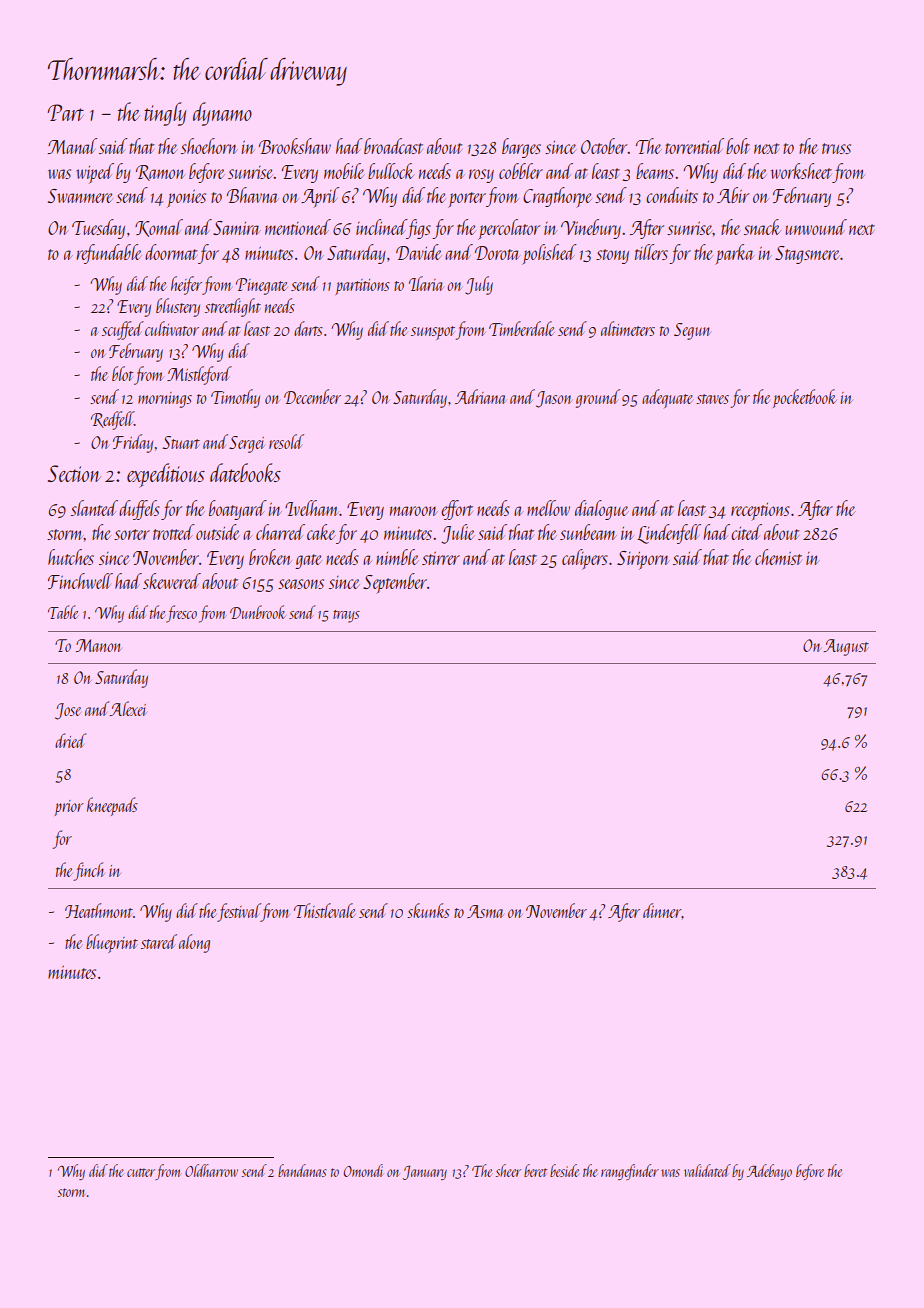 Image resolution: width=924 pixels, height=1308 pixels. Describe the element at coordinates (123, 373) in the screenshot. I see `blot` at that location.
